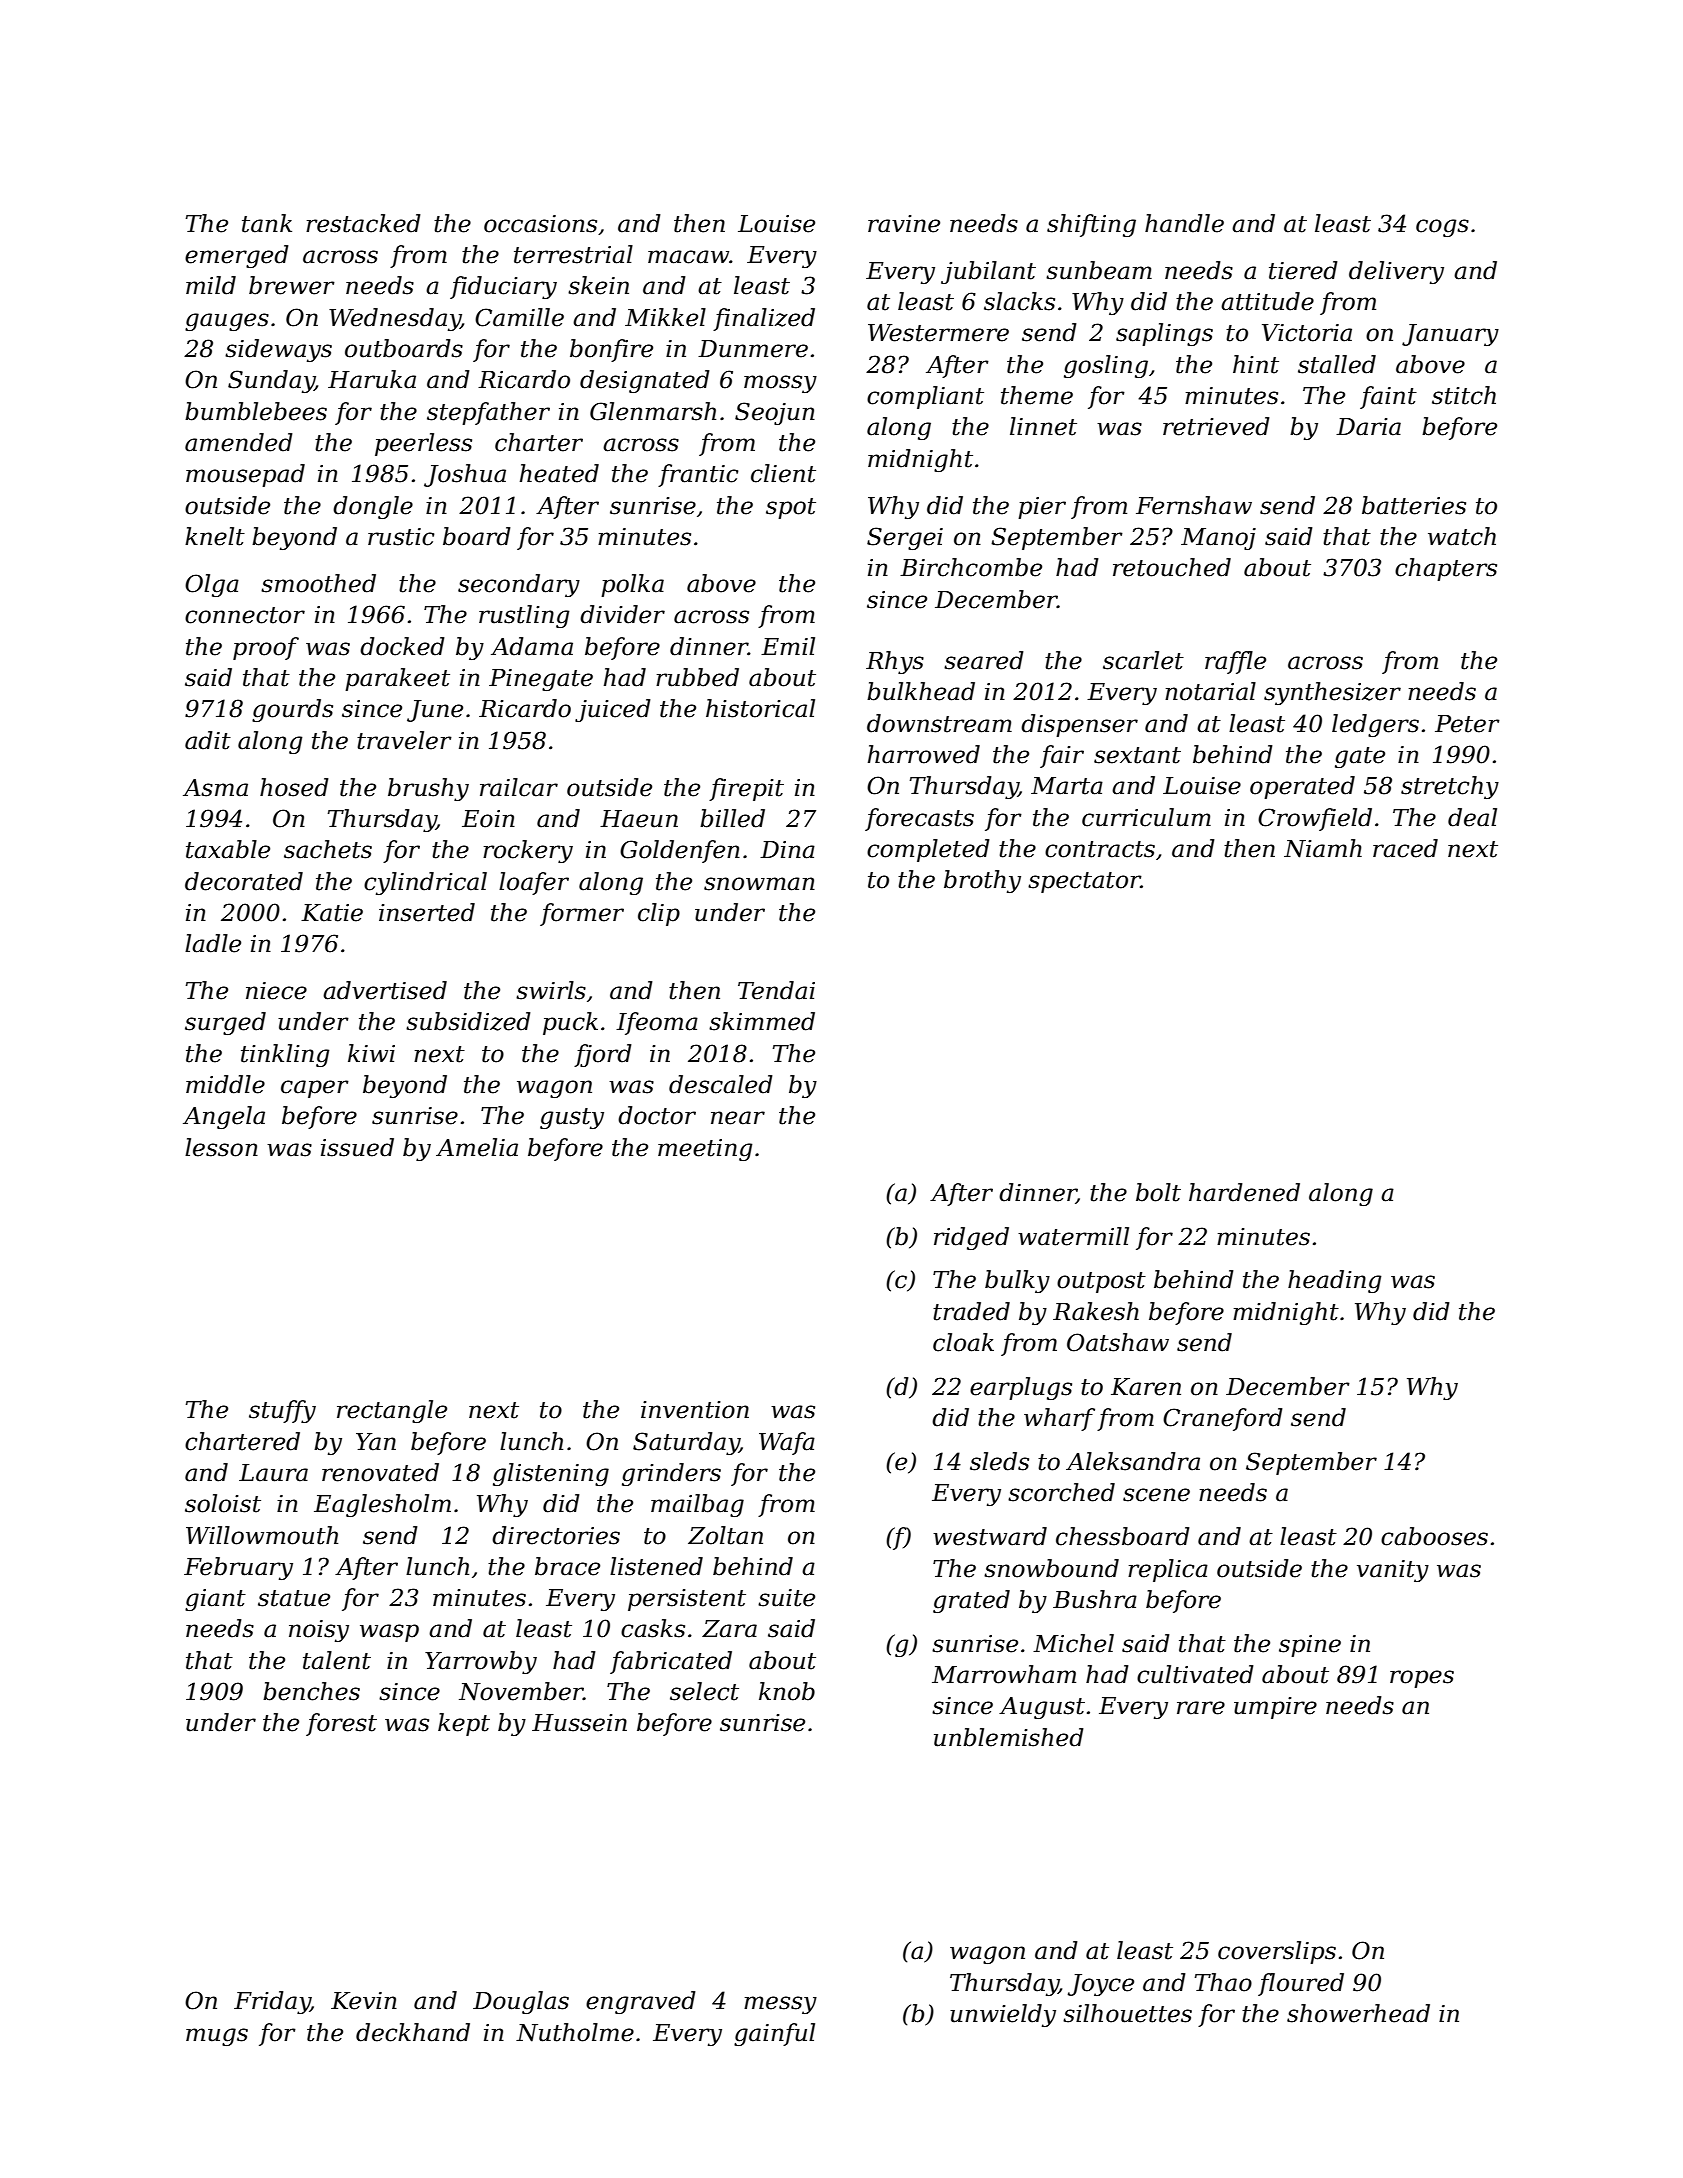 Image resolution: width=1683 pixels, height=2178 pixels. What do you see at coordinates (267, 223) in the screenshot?
I see `tank` at bounding box center [267, 223].
